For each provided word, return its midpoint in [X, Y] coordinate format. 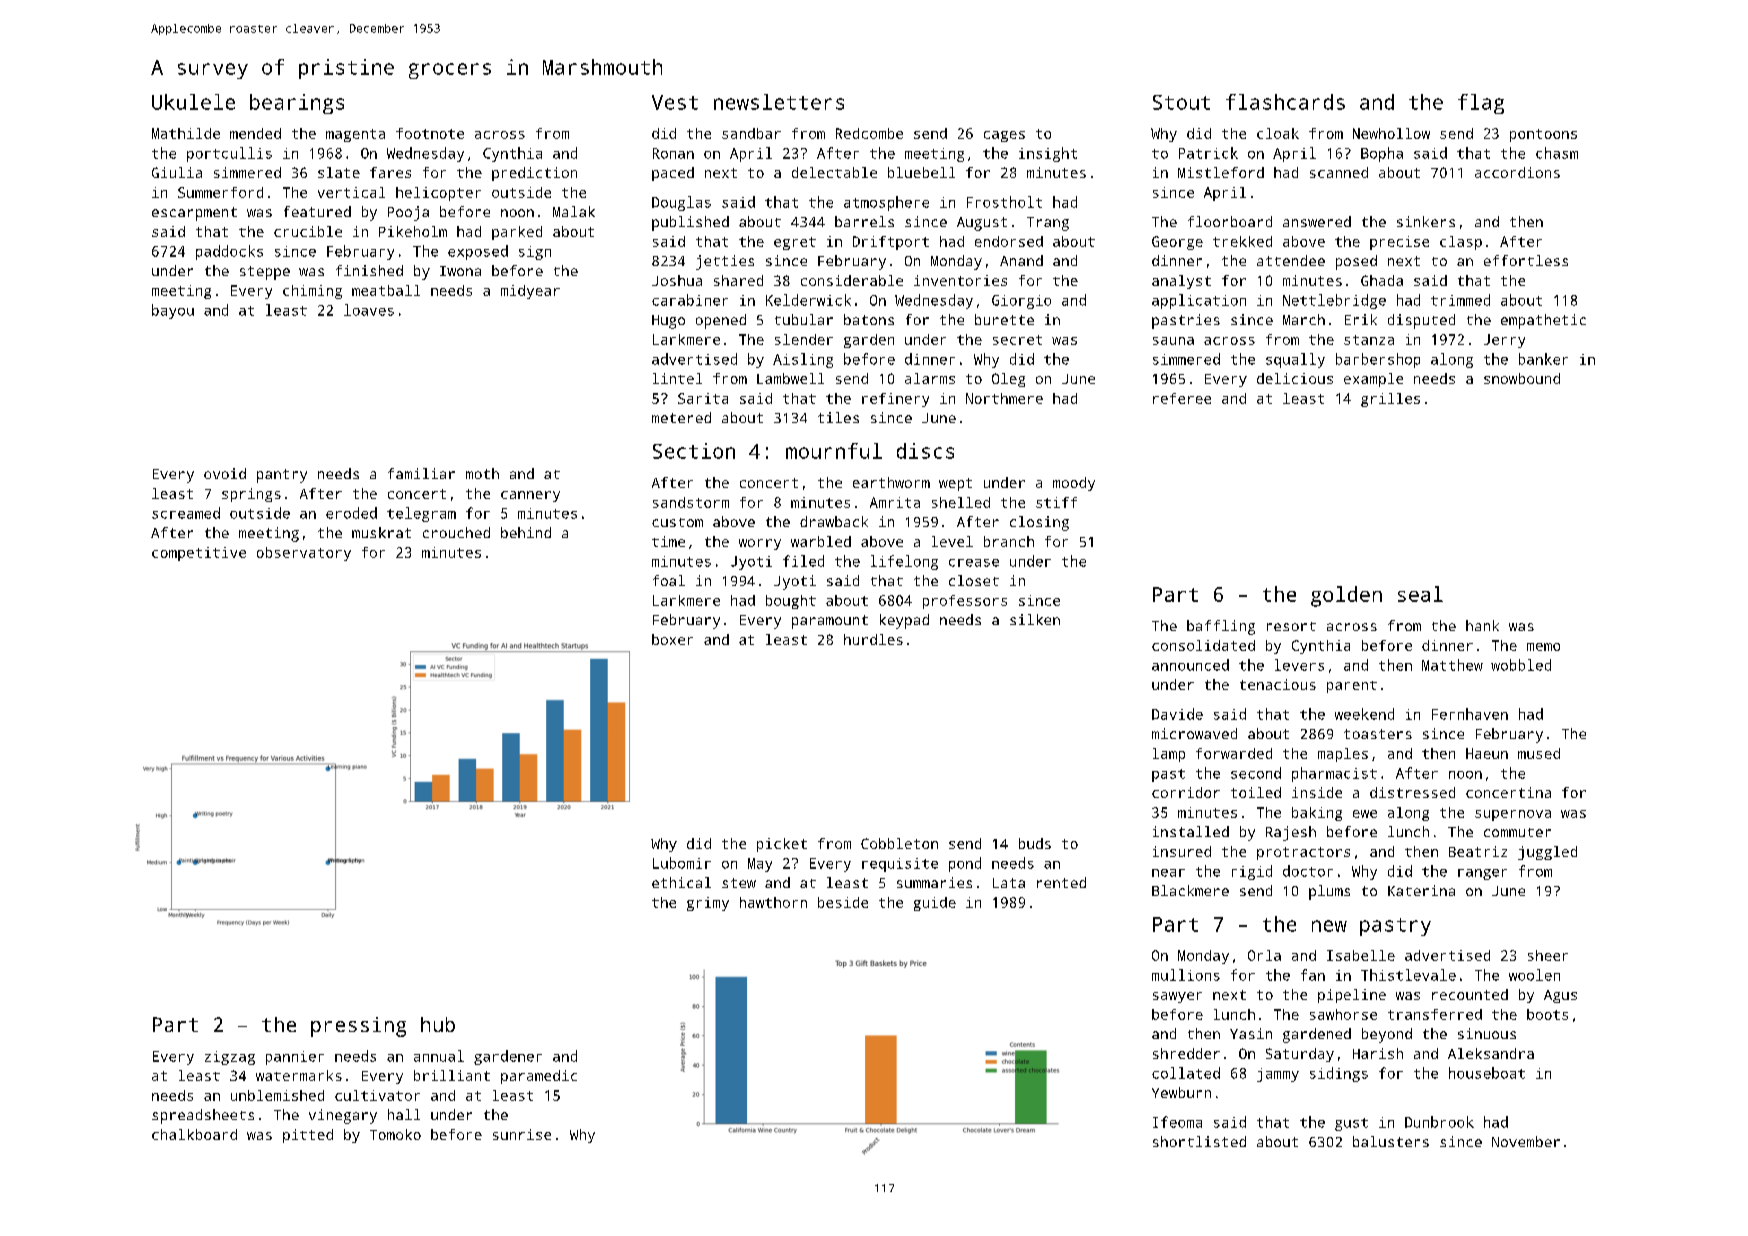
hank [1482, 625]
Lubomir [682, 863]
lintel [677, 378]
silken [1035, 619]
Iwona [460, 271]
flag [1481, 104]
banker [1543, 359]
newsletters [779, 102]
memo [1543, 647]
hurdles [873, 639]
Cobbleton [899, 843]
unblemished [277, 1095]
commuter [1517, 832]
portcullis [229, 154]
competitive [199, 554]
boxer [672, 639]
